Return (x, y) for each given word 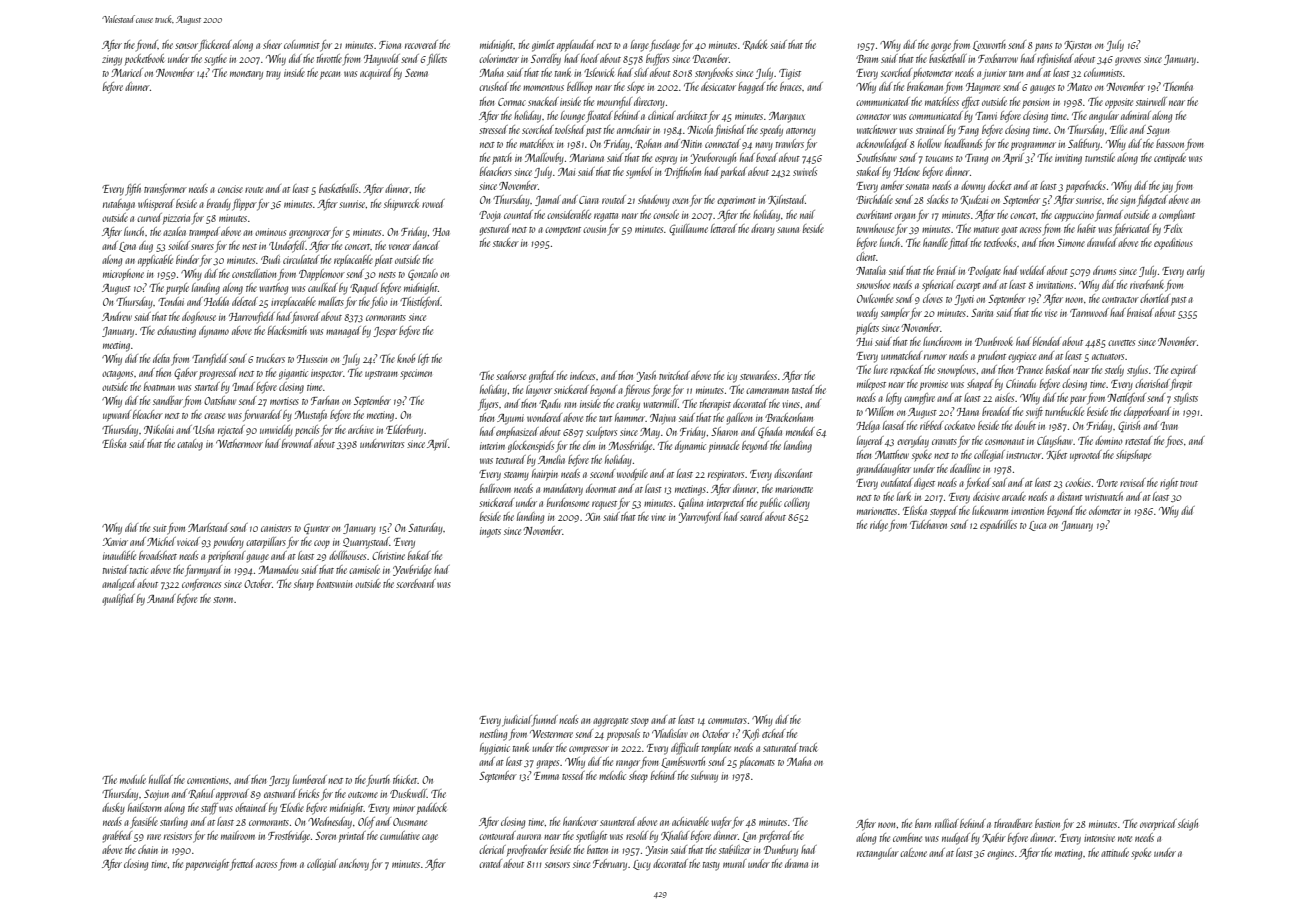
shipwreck (401, 204)
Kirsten (1077, 45)
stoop (640, 722)
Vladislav (670, 733)
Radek (755, 45)
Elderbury (404, 431)
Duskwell (408, 793)
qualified (118, 600)
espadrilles (998, 526)
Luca (1037, 526)
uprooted (1086, 455)
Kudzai (974, 200)
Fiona (390, 45)
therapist (715, 405)
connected (723, 143)
